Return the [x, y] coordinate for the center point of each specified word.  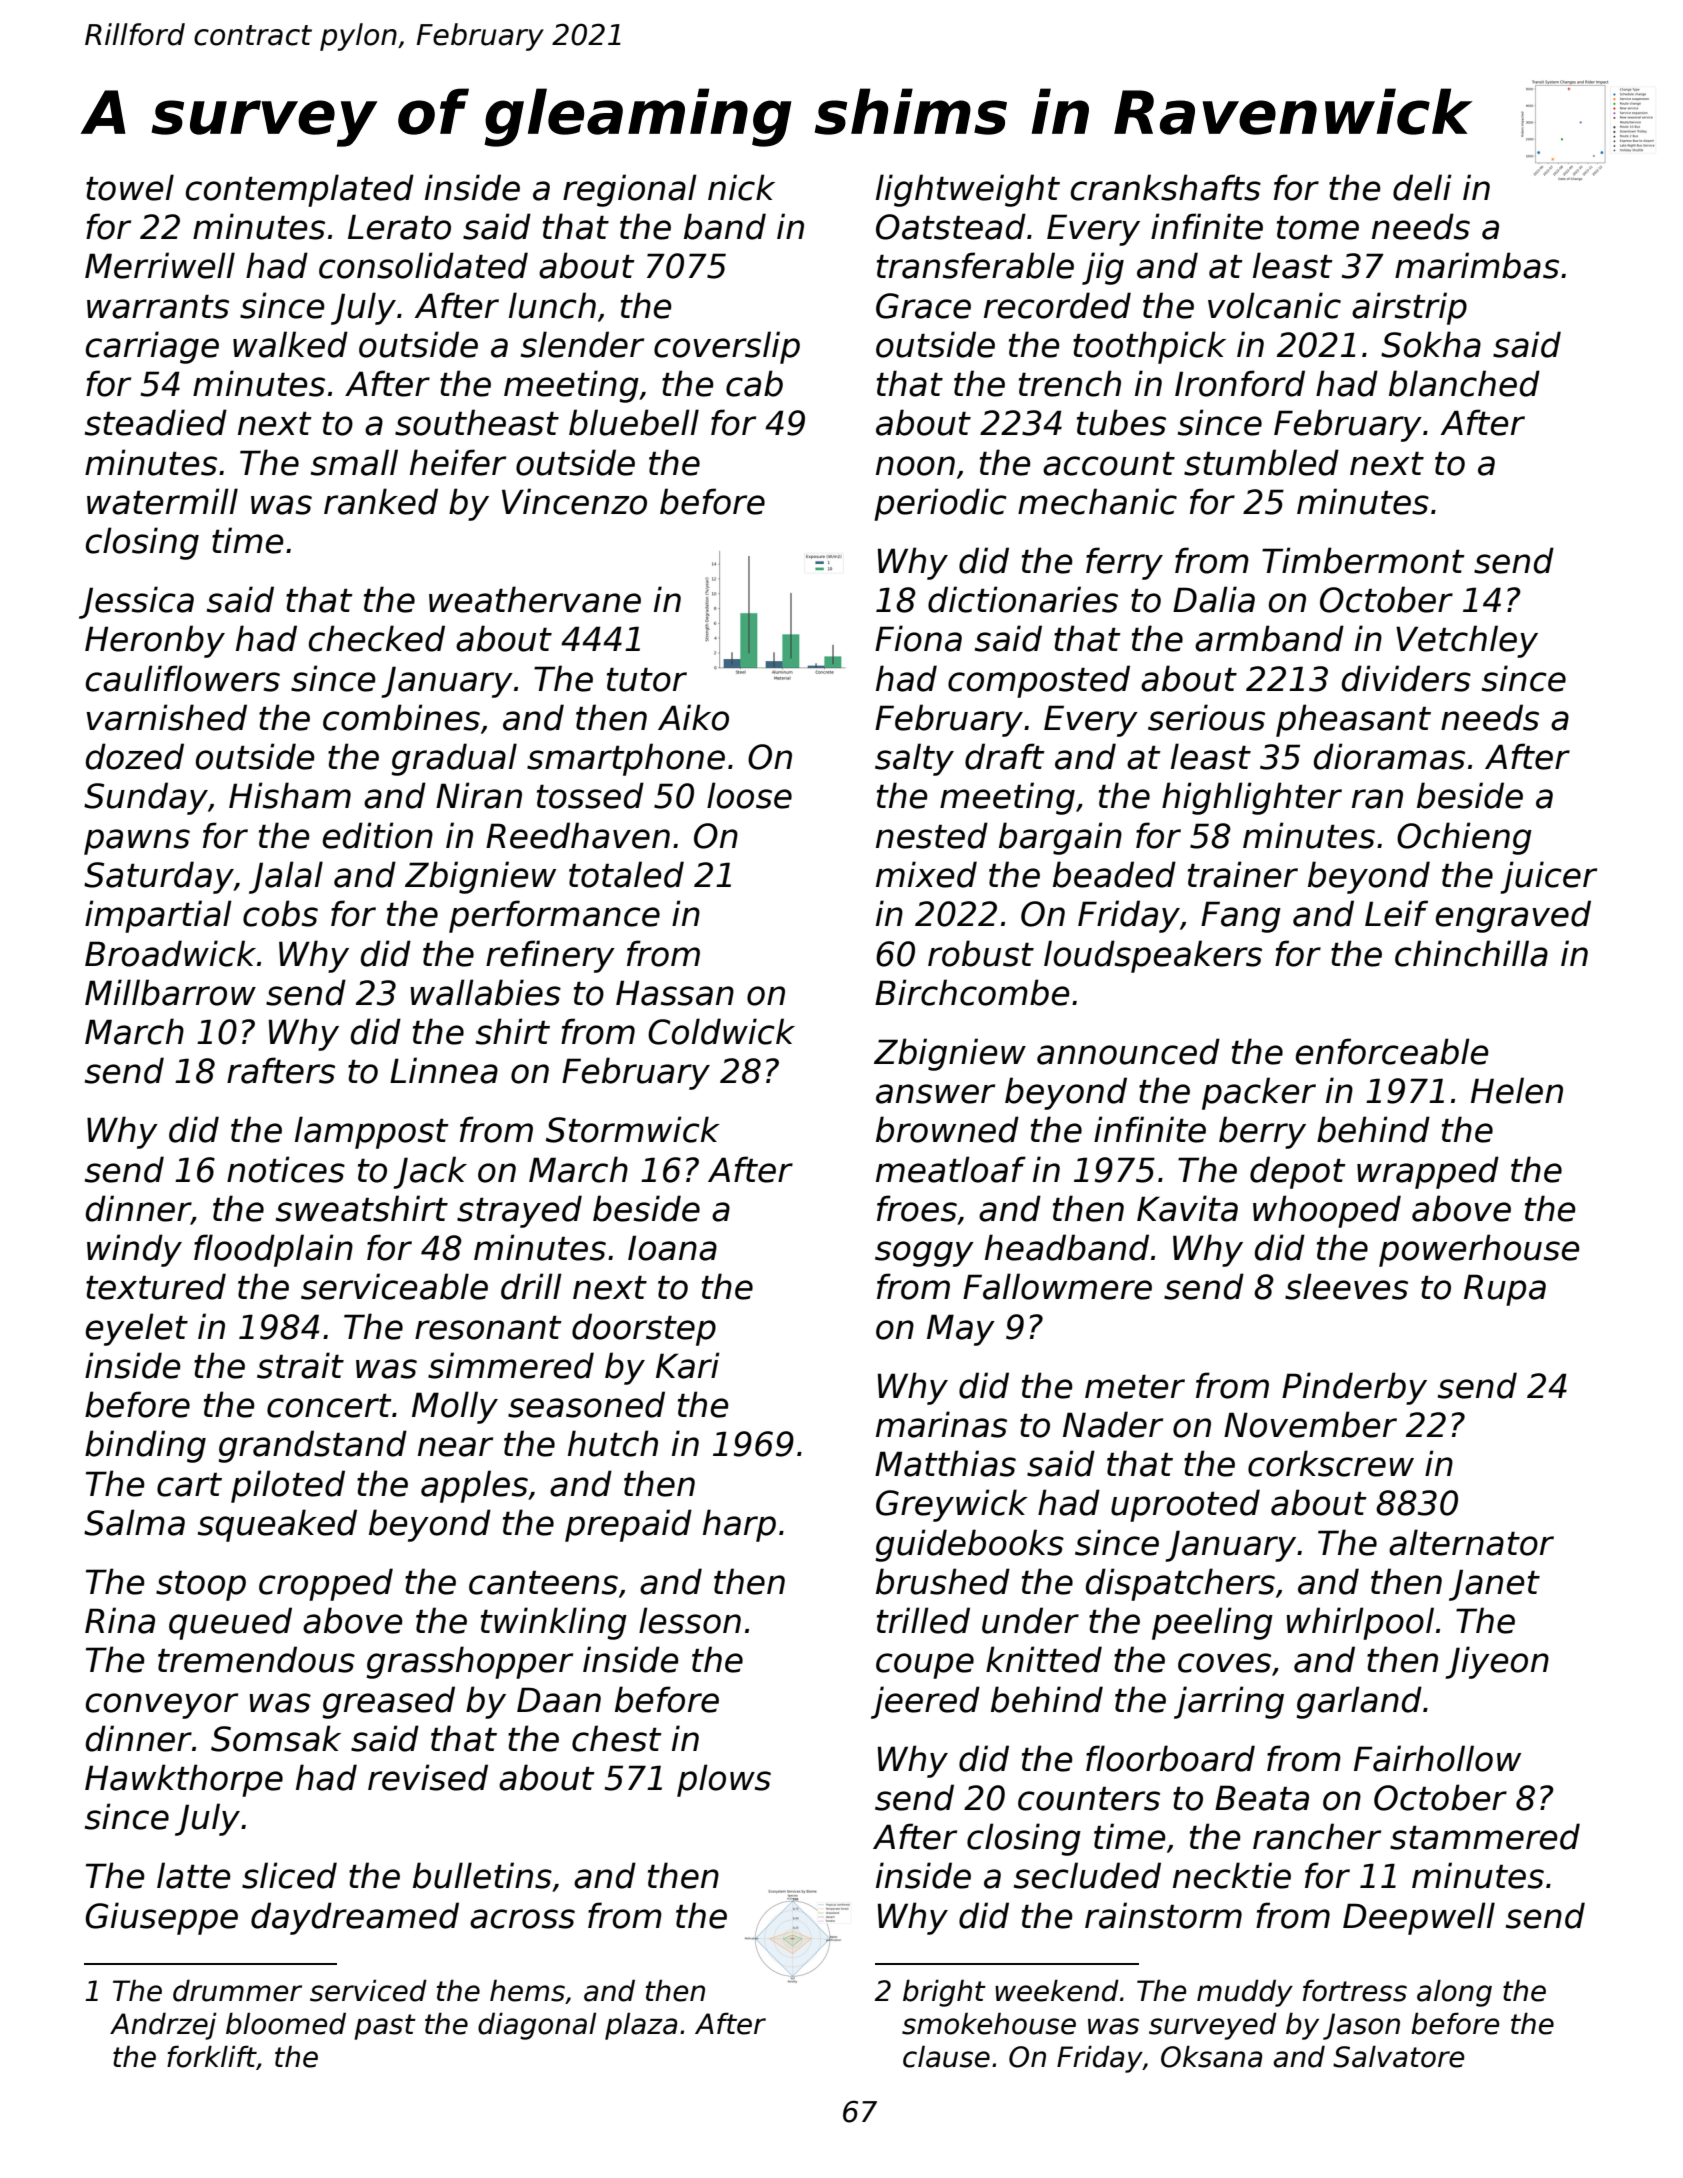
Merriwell [160, 265]
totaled [626, 874]
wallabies [485, 992]
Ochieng [1464, 838]
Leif [1396, 913]
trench [1070, 383]
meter [1135, 1387]
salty [914, 759]
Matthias [945, 1463]
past [385, 2027]
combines [401, 717]
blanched [1464, 383]
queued [230, 1623]
